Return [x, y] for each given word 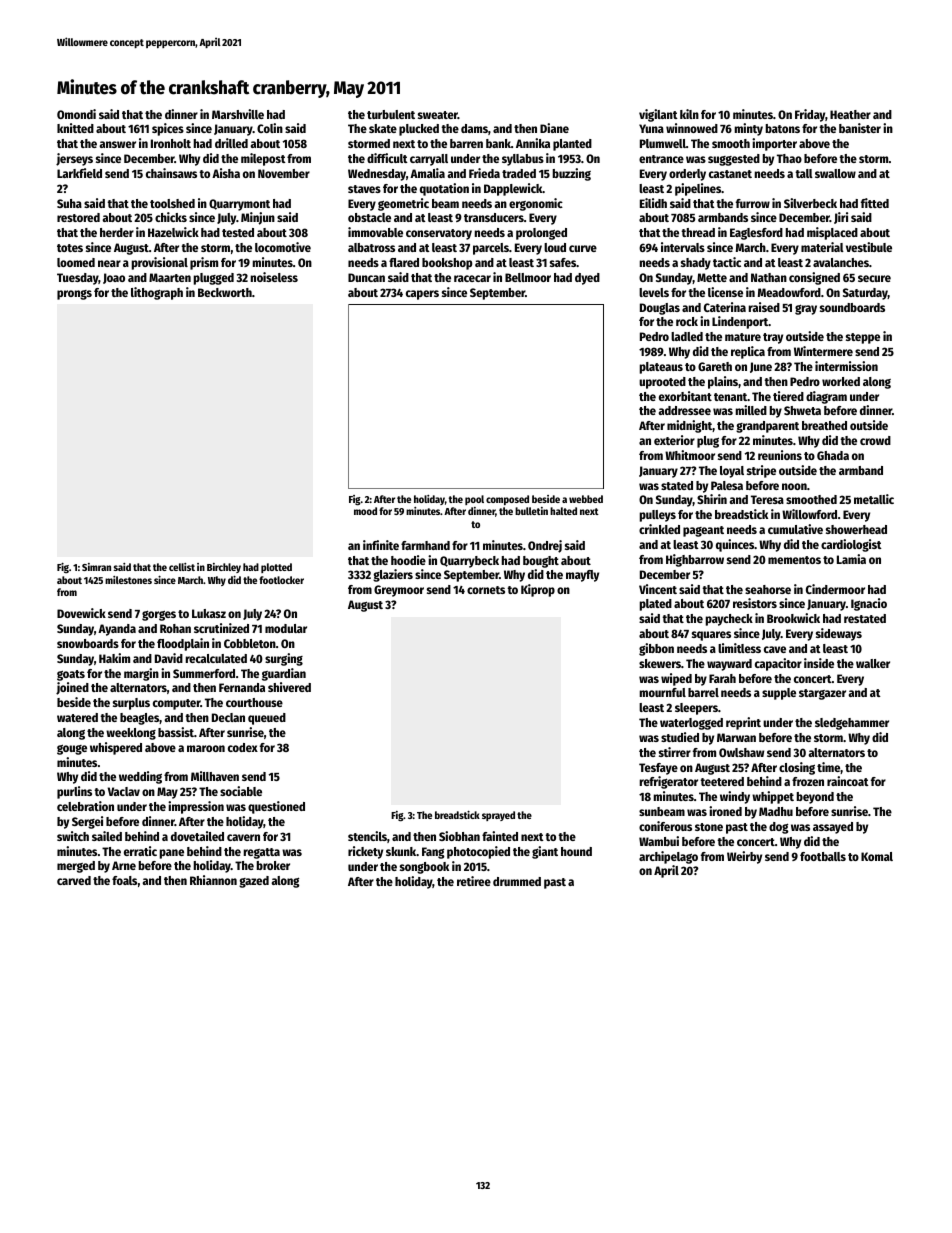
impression [196, 807]
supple [779, 694]
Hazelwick [173, 232]
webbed [586, 499]
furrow [753, 203]
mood [365, 511]
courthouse [254, 702]
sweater [438, 115]
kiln [689, 114]
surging [284, 659]
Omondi [76, 114]
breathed [824, 425]
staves [364, 189]
